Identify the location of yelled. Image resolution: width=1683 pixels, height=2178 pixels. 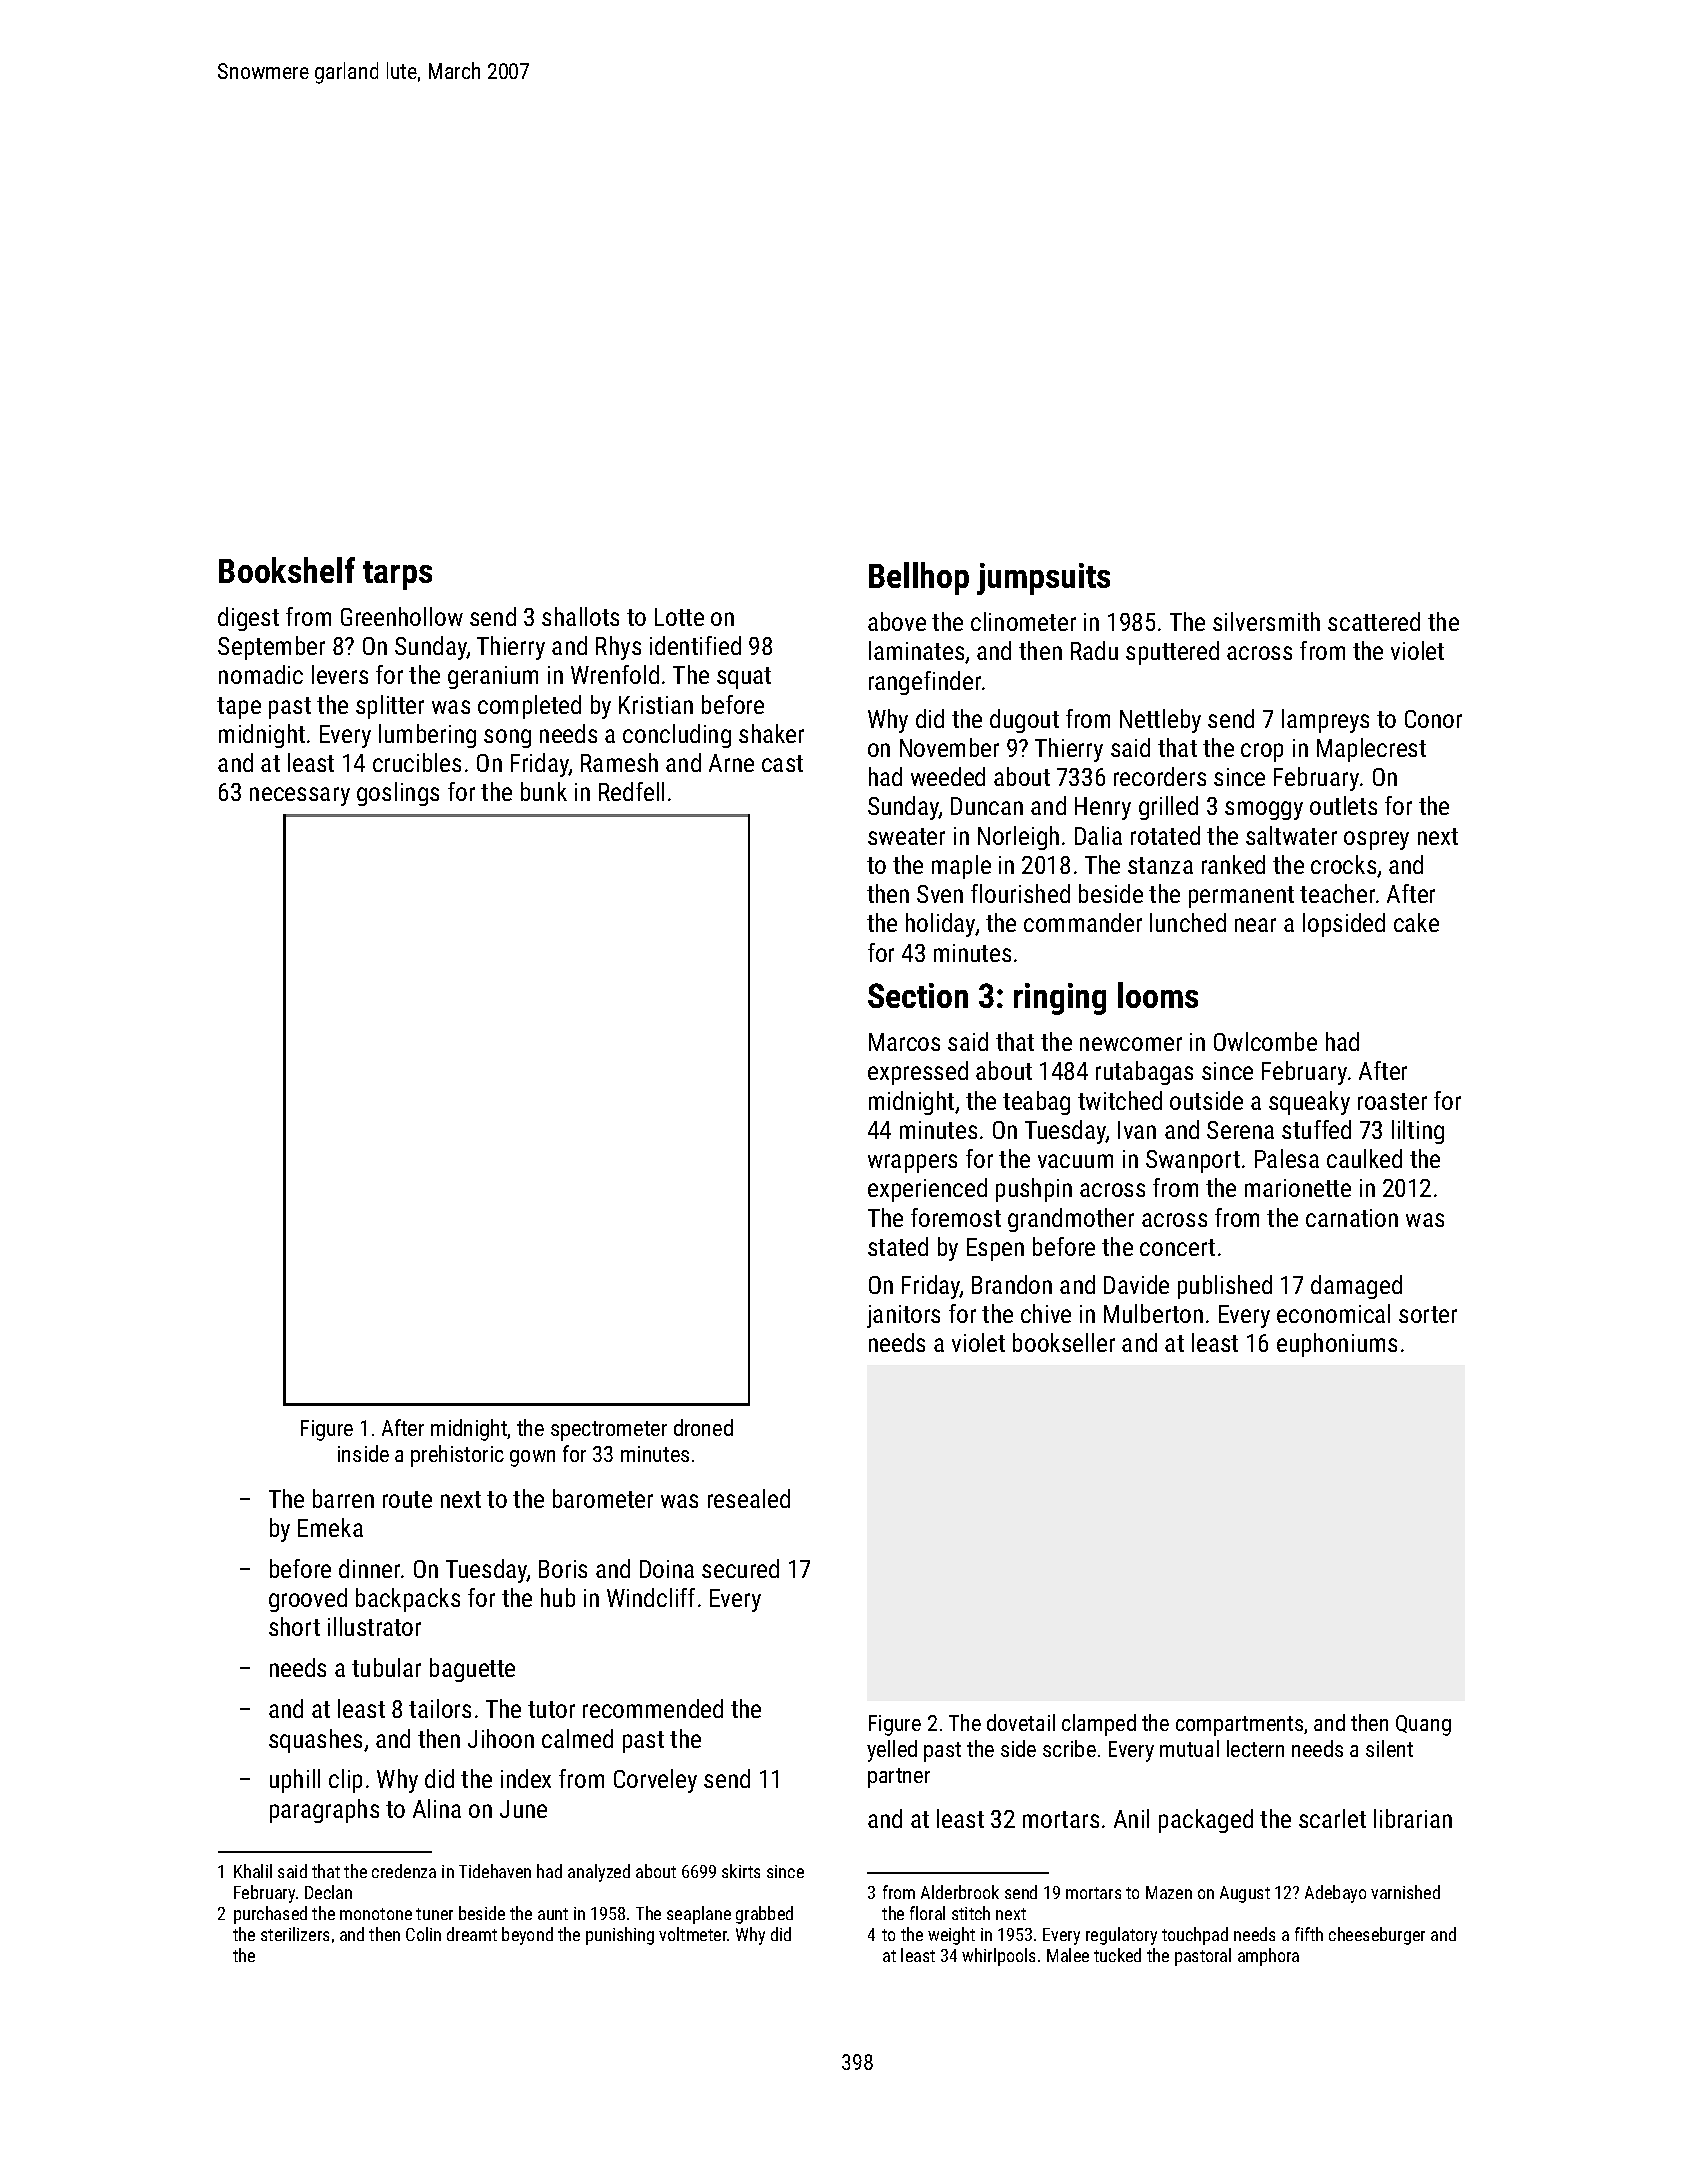
(892, 1751).
